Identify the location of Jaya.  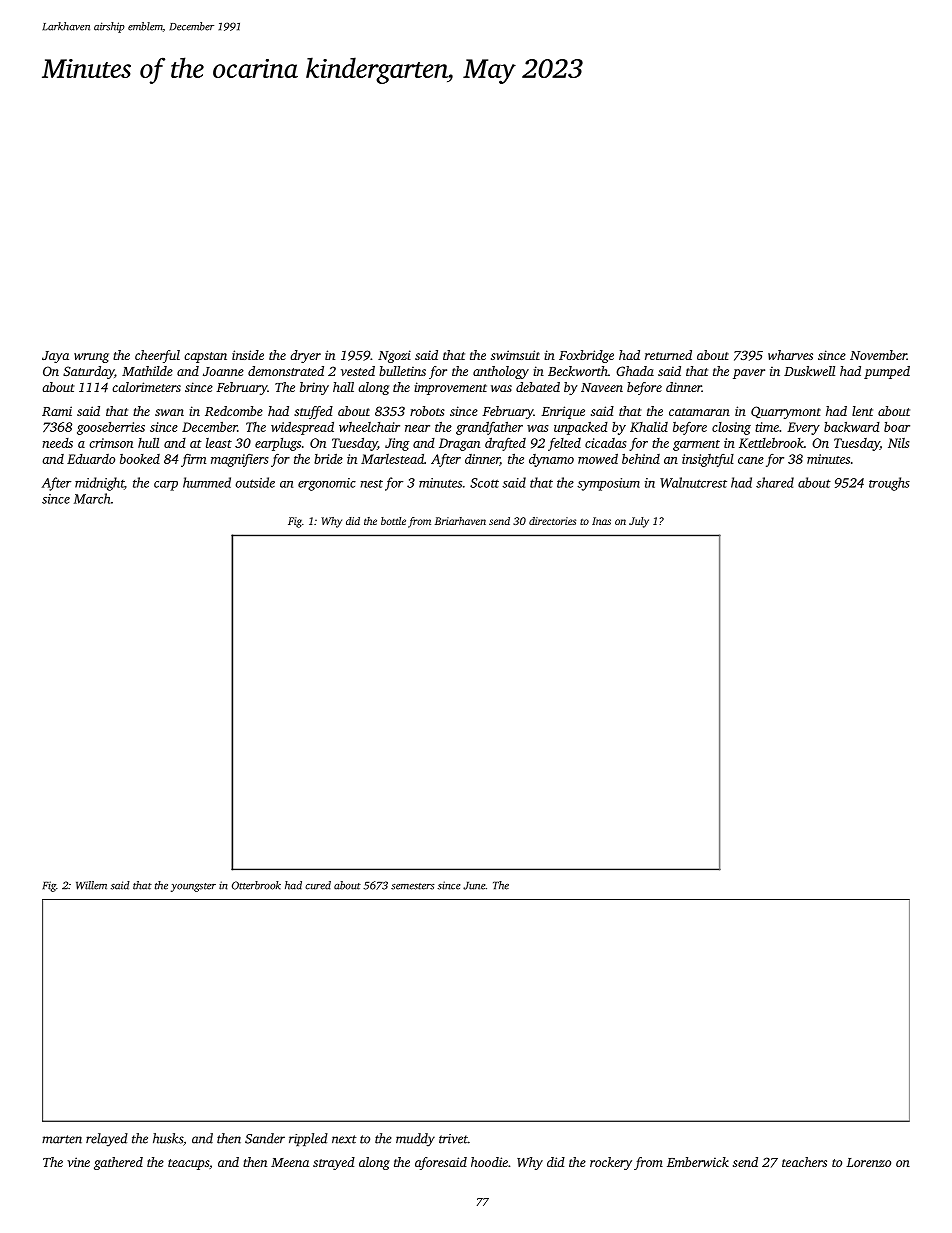
(55, 357).
